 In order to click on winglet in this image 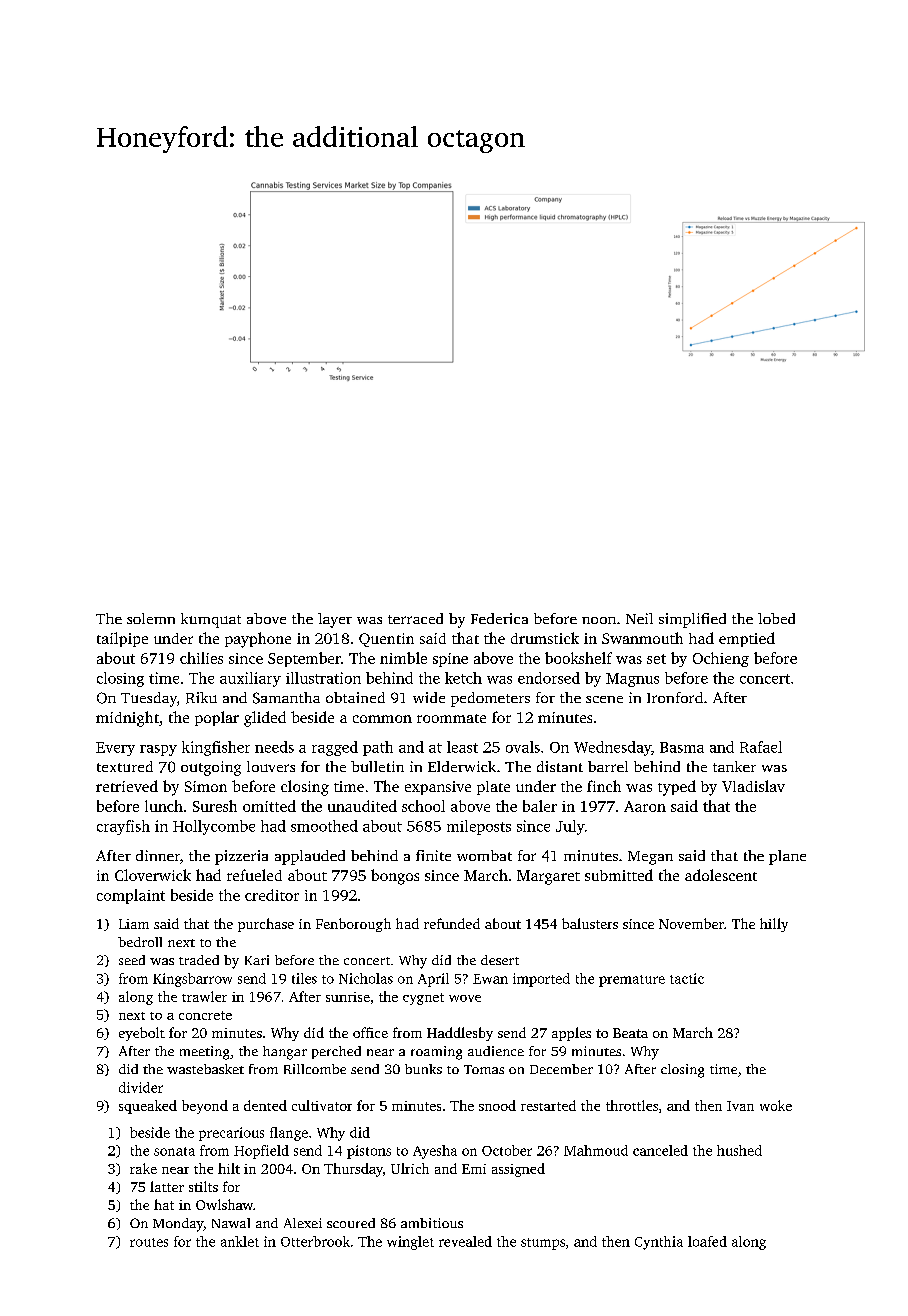, I will do `click(410, 1243)`.
